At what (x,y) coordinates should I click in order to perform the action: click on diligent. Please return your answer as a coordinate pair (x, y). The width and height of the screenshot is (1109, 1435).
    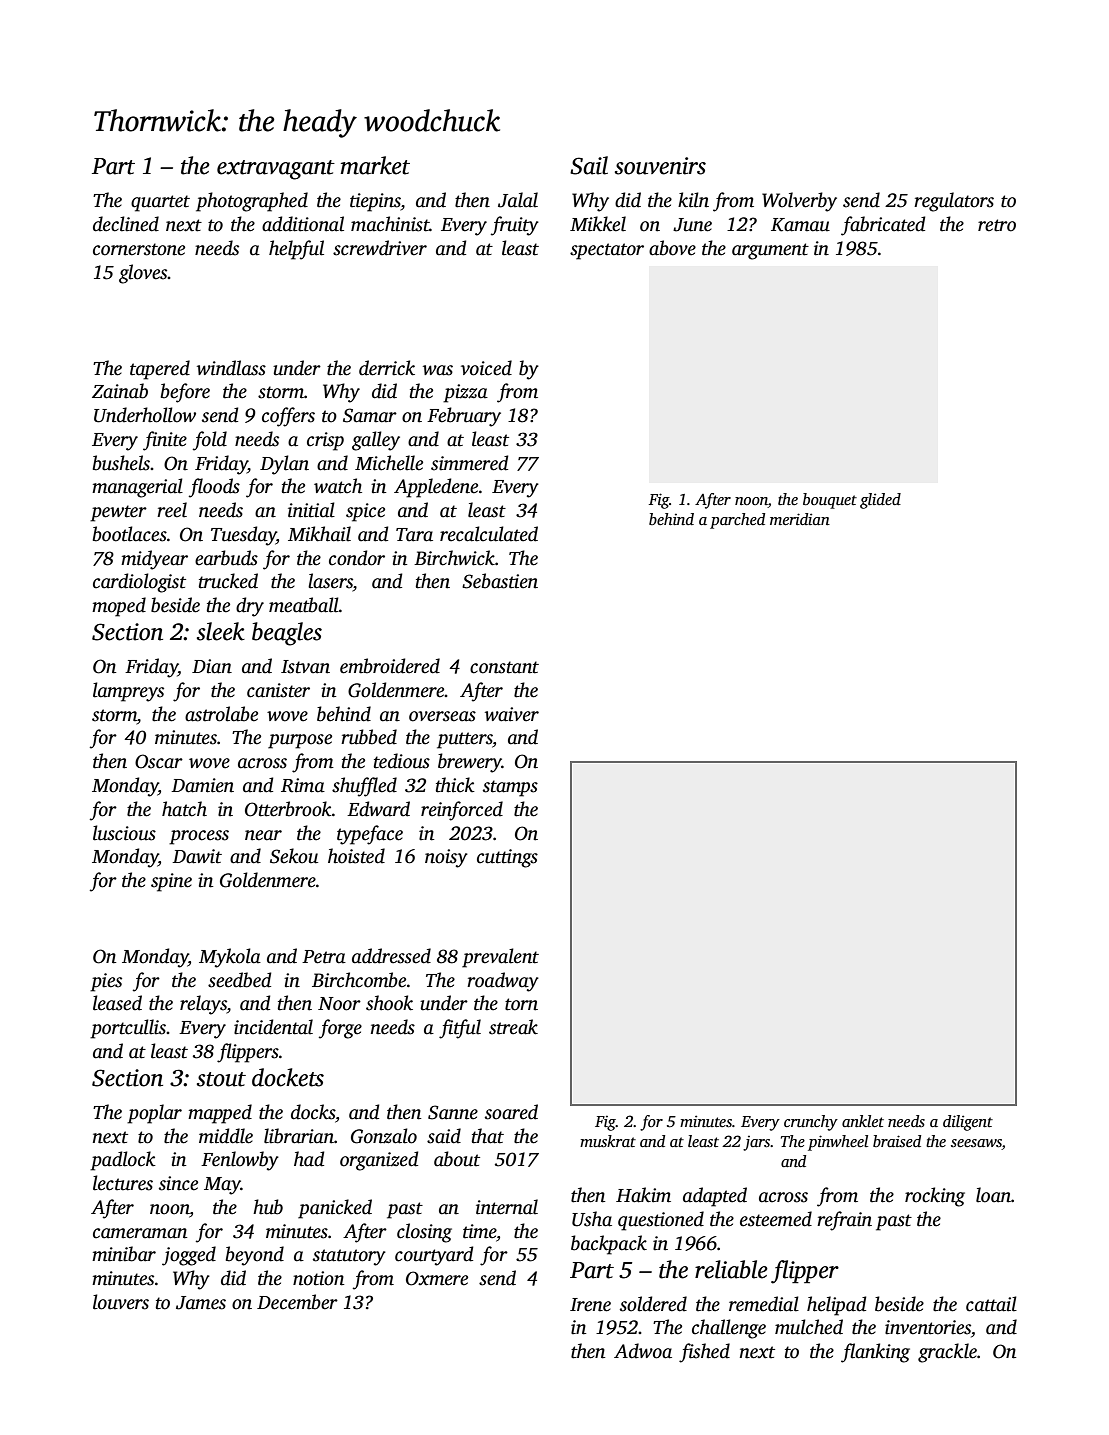
    Looking at the image, I should click on (968, 1123).
